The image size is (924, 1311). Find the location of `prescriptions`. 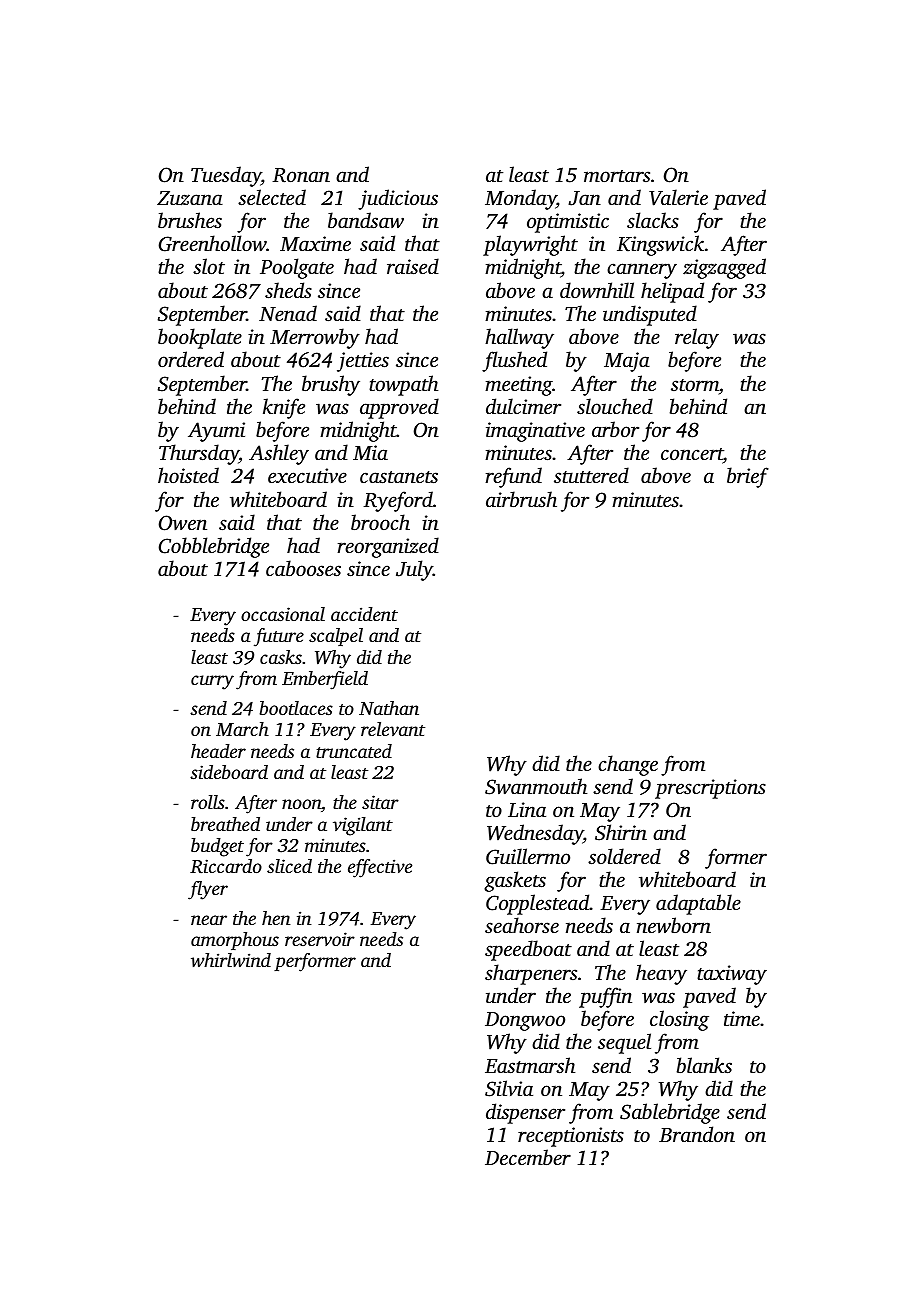

prescriptions is located at coordinates (710, 789).
